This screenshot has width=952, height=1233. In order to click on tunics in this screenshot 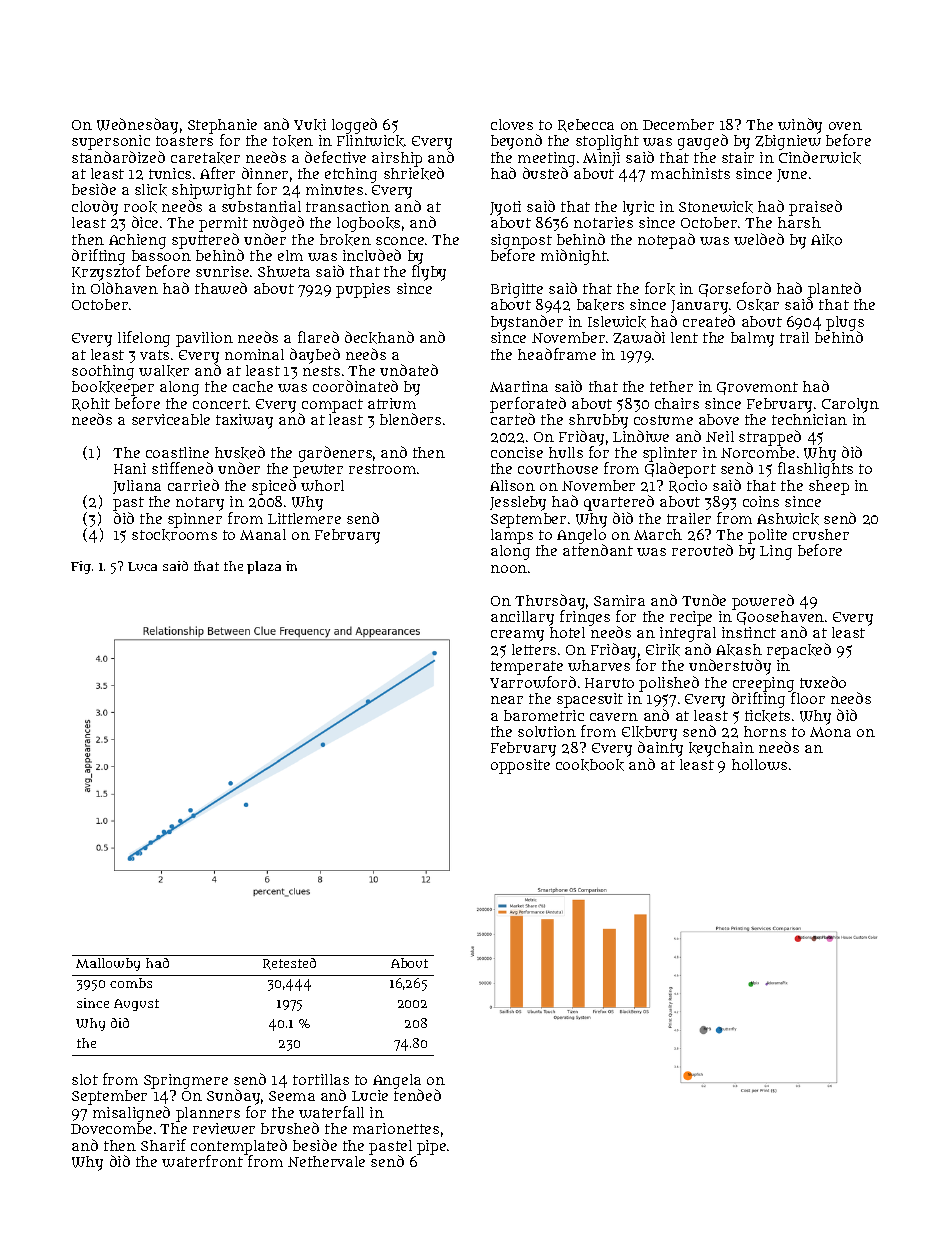, I will do `click(170, 173)`.
